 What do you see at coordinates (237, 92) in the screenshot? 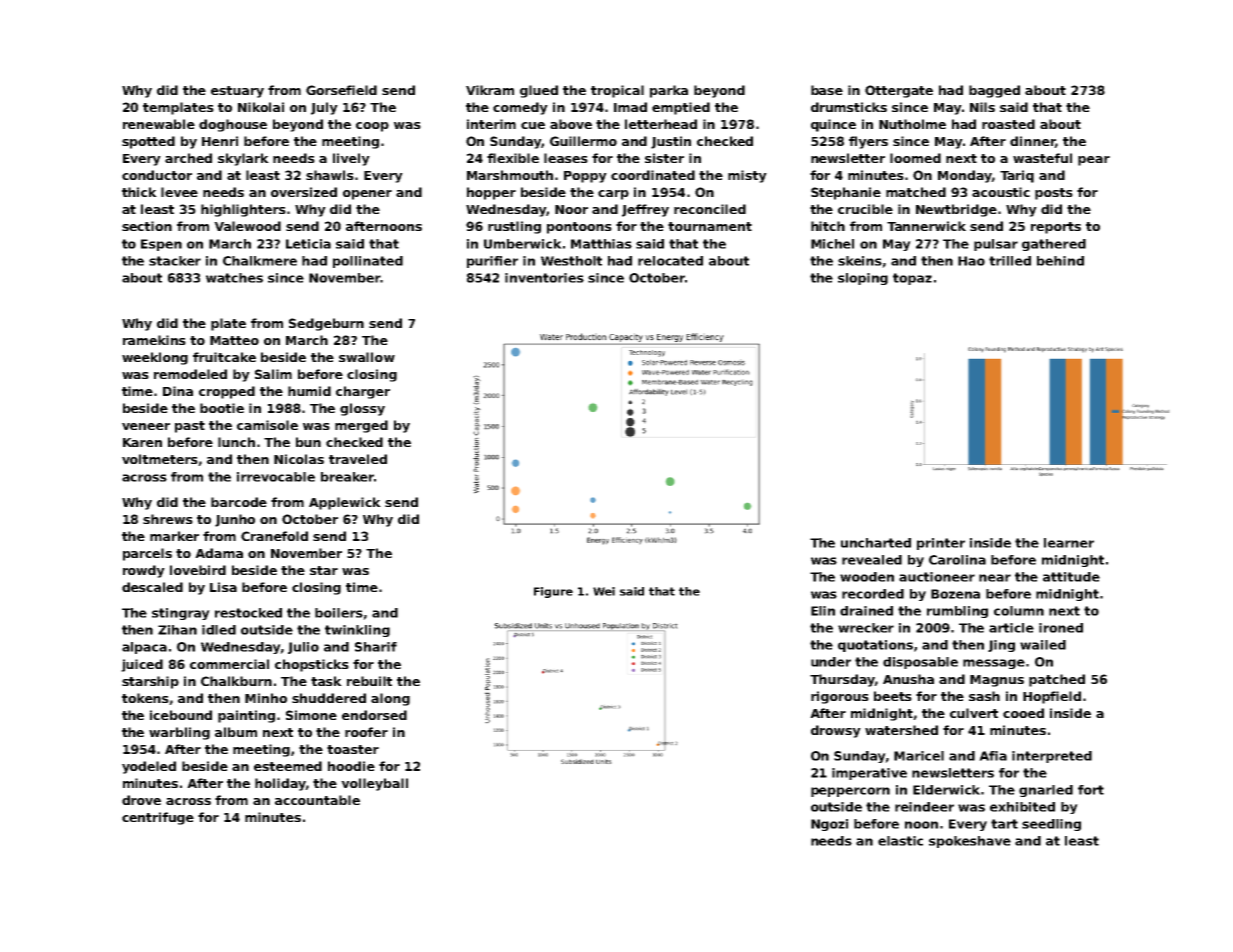
I see `estuary` at bounding box center [237, 92].
